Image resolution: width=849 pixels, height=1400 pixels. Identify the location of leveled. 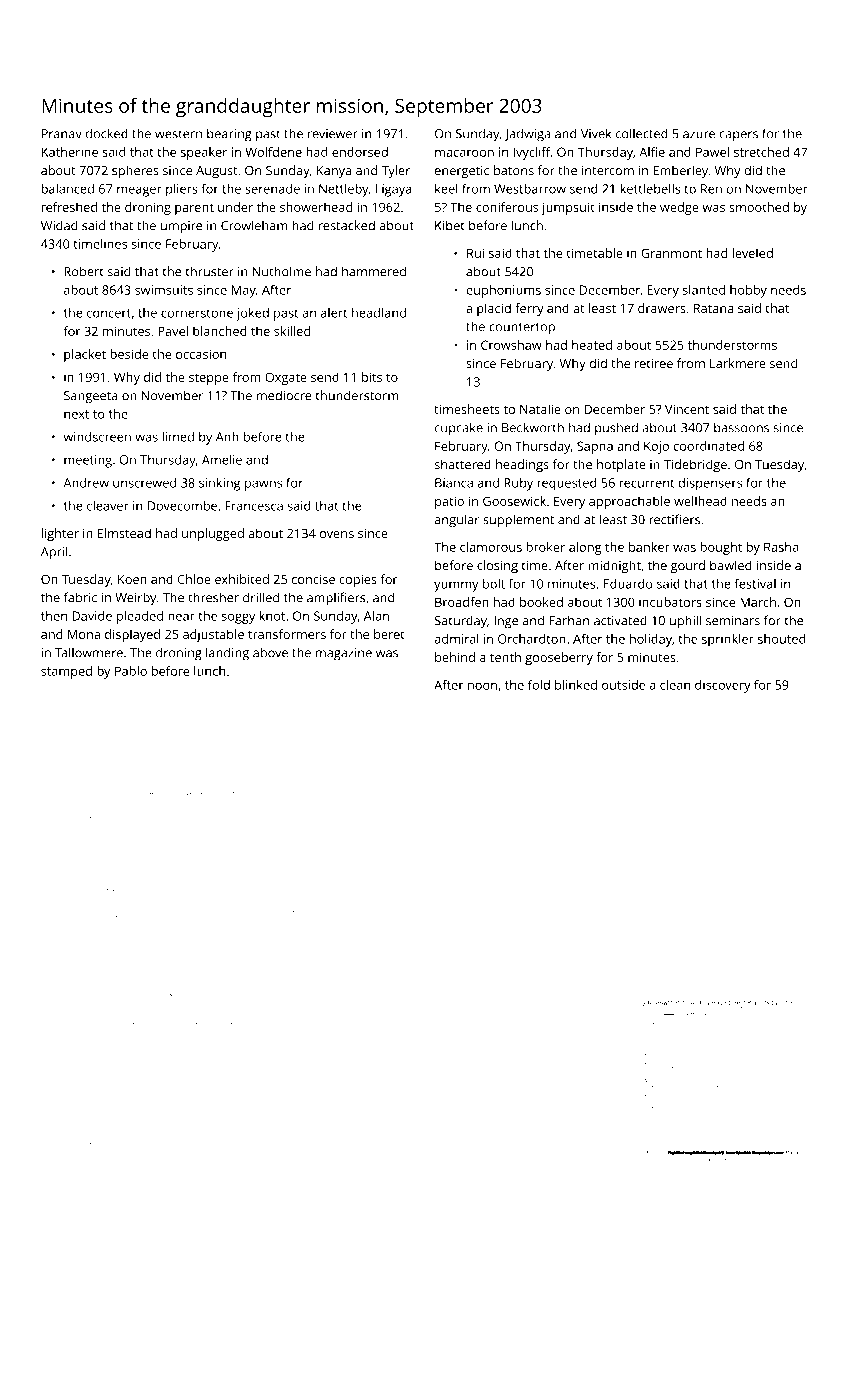
(752, 253).
